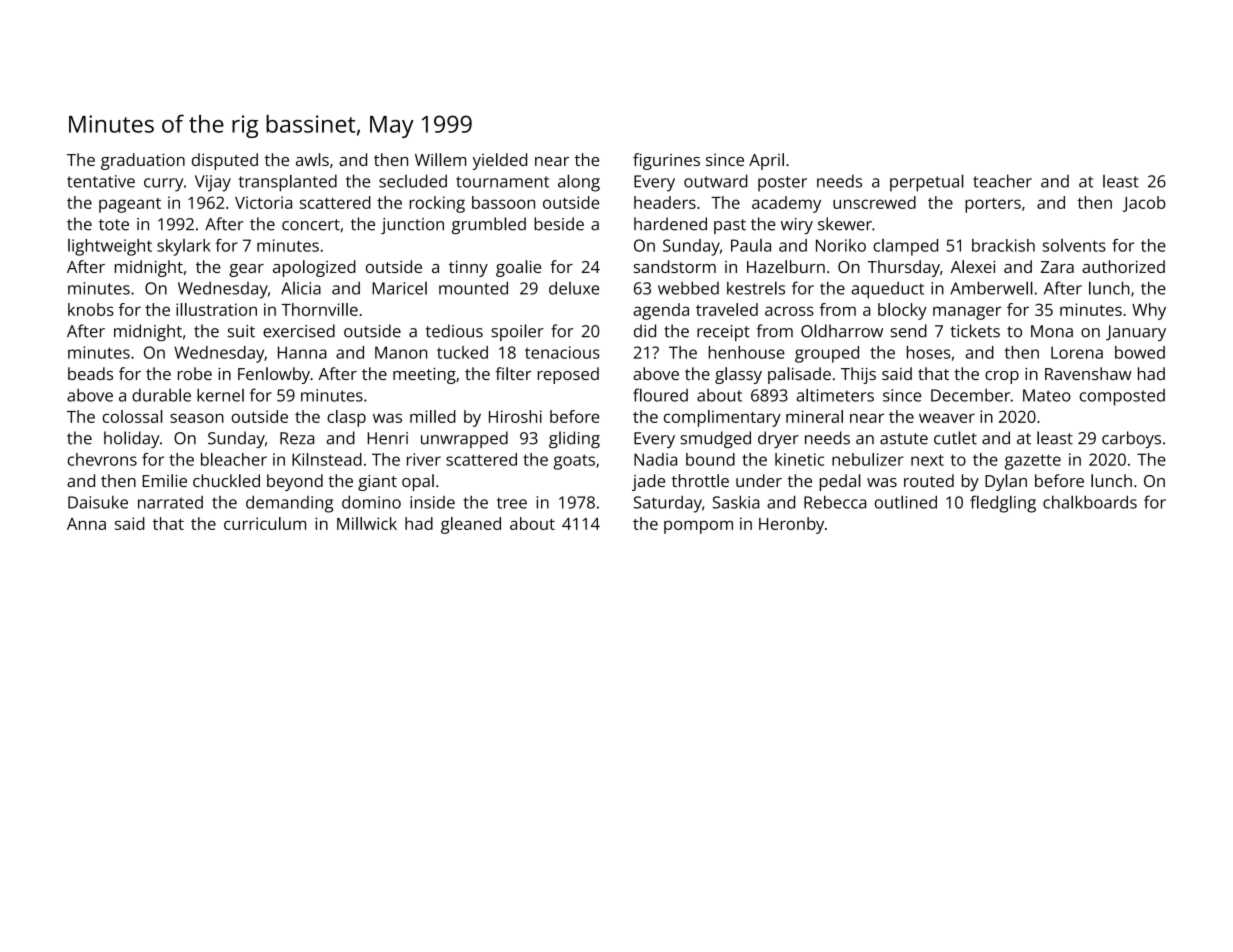 This page has height=952, width=1233. Describe the element at coordinates (98, 502) in the page. I see `Daisuke` at that location.
